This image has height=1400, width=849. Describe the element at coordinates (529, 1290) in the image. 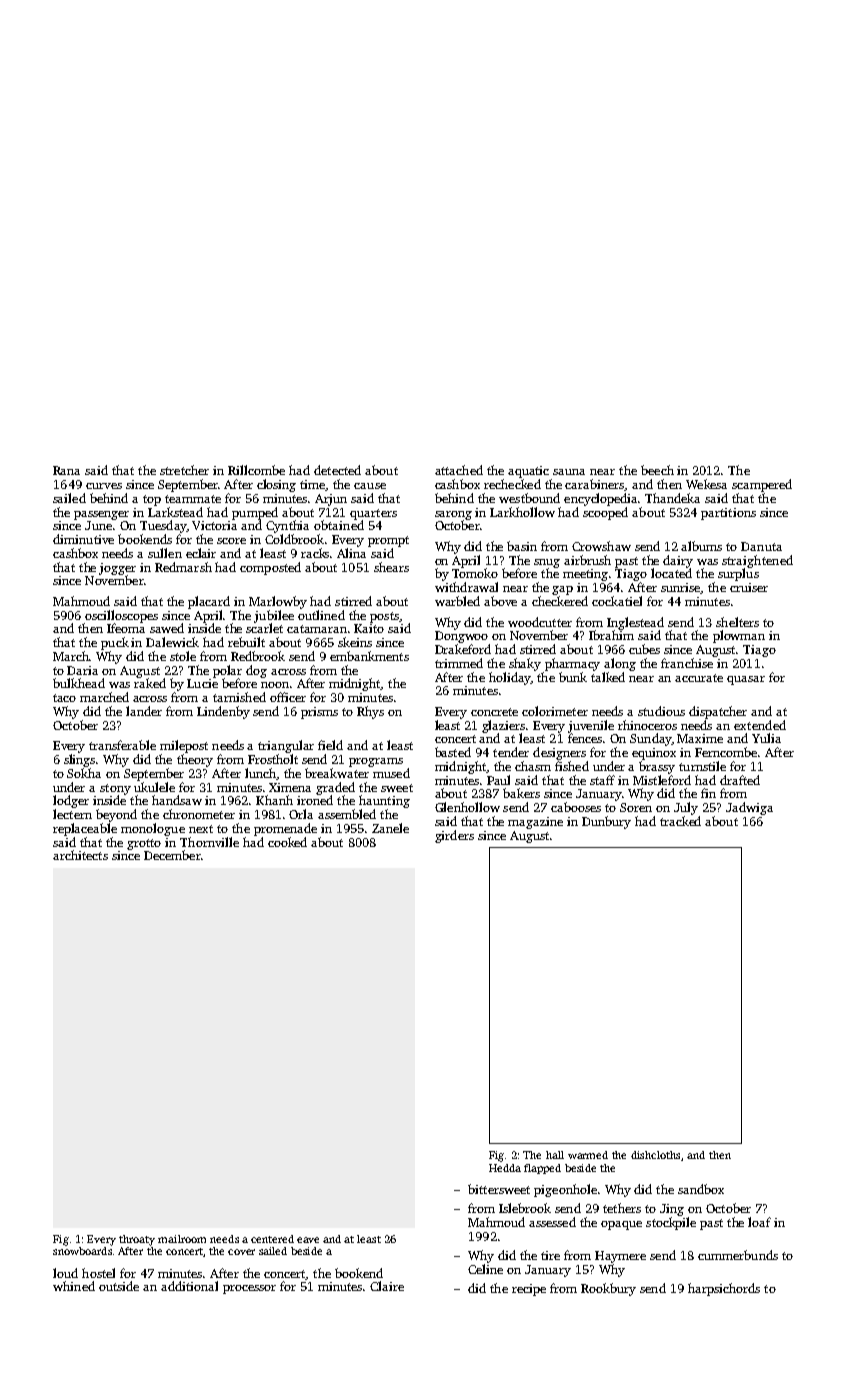

I see `recipe` at that location.
